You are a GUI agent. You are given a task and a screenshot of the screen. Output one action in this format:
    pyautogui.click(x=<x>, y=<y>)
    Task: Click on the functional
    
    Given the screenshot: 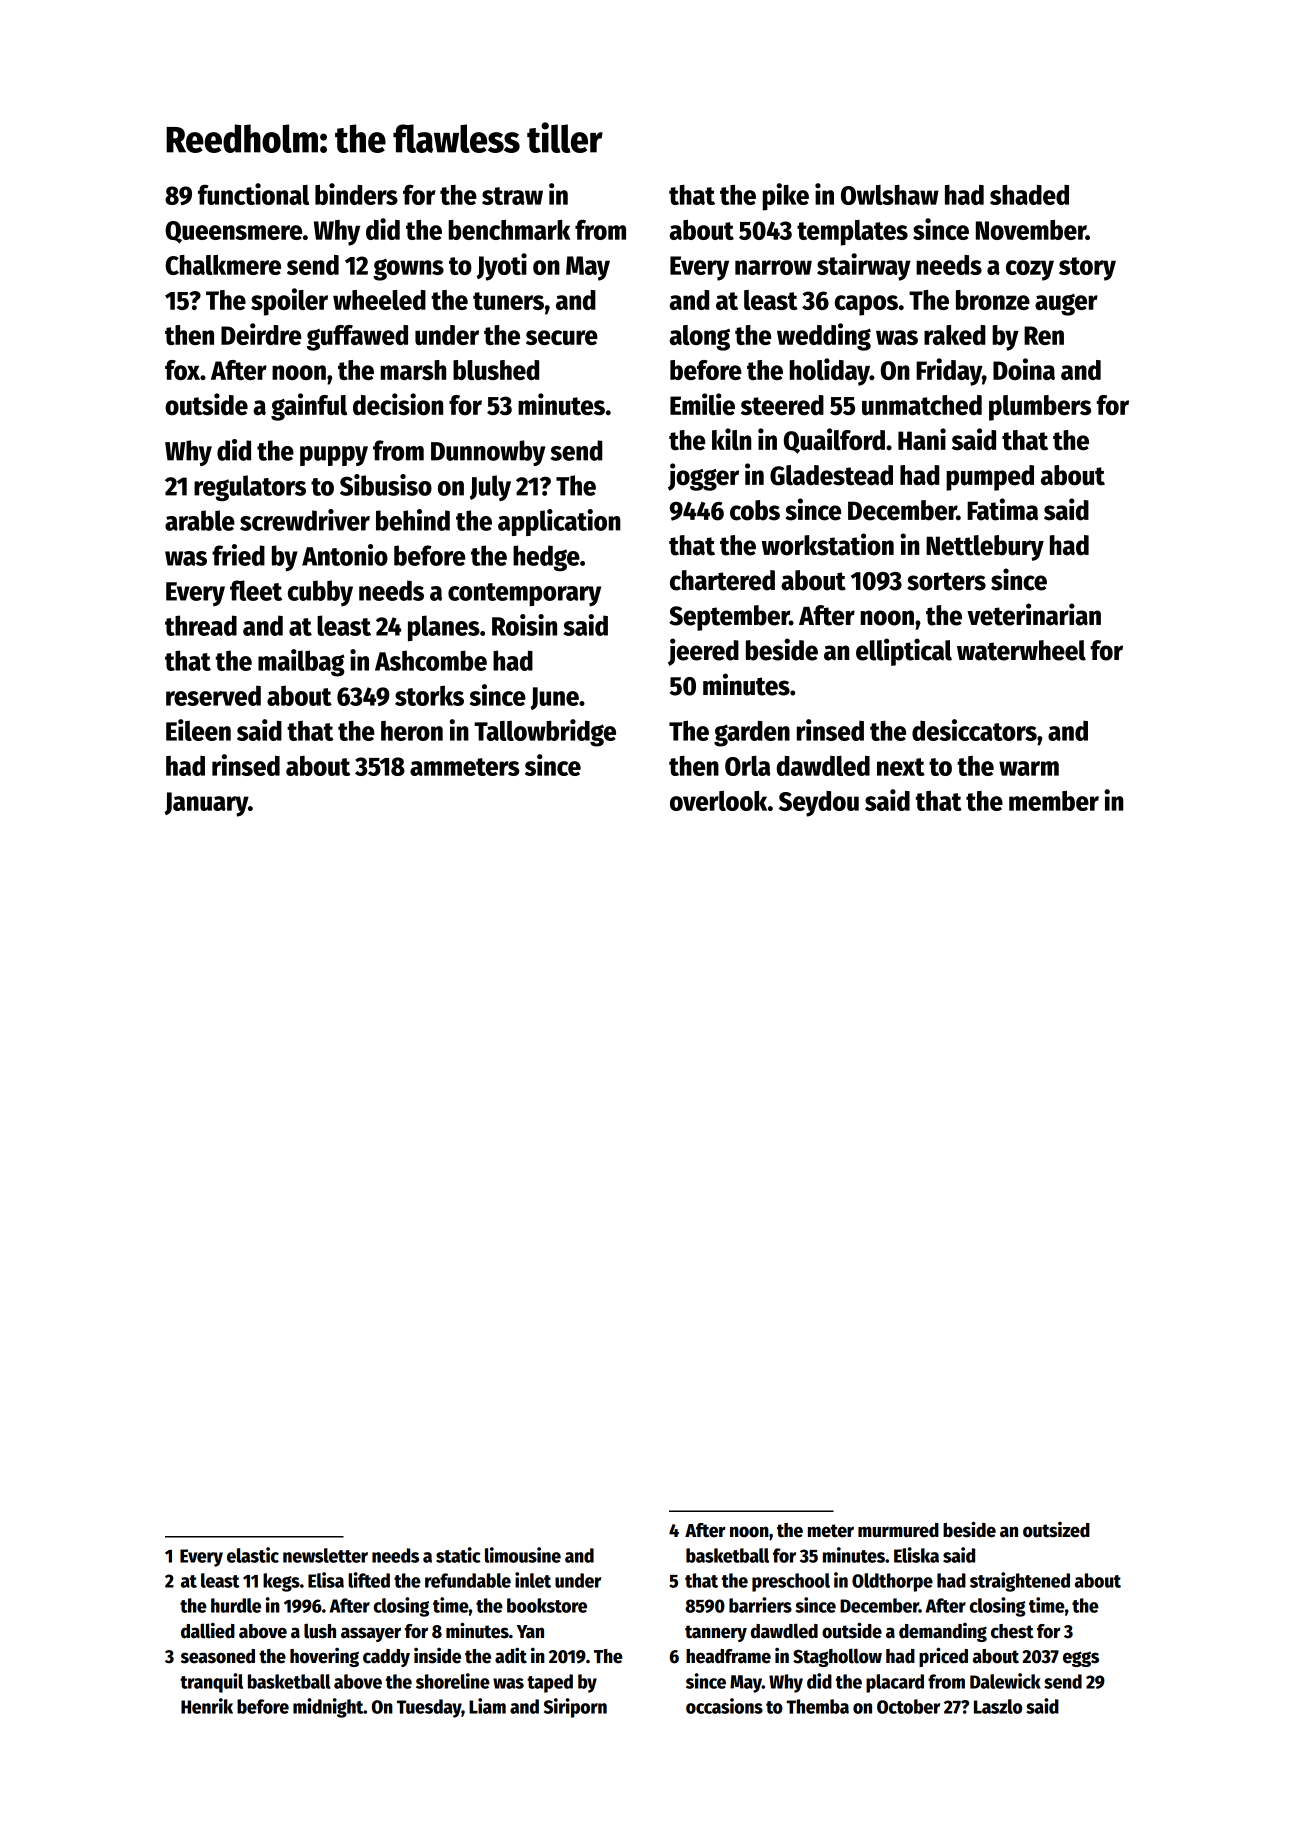 What is the action you would take?
    pyautogui.click(x=253, y=194)
